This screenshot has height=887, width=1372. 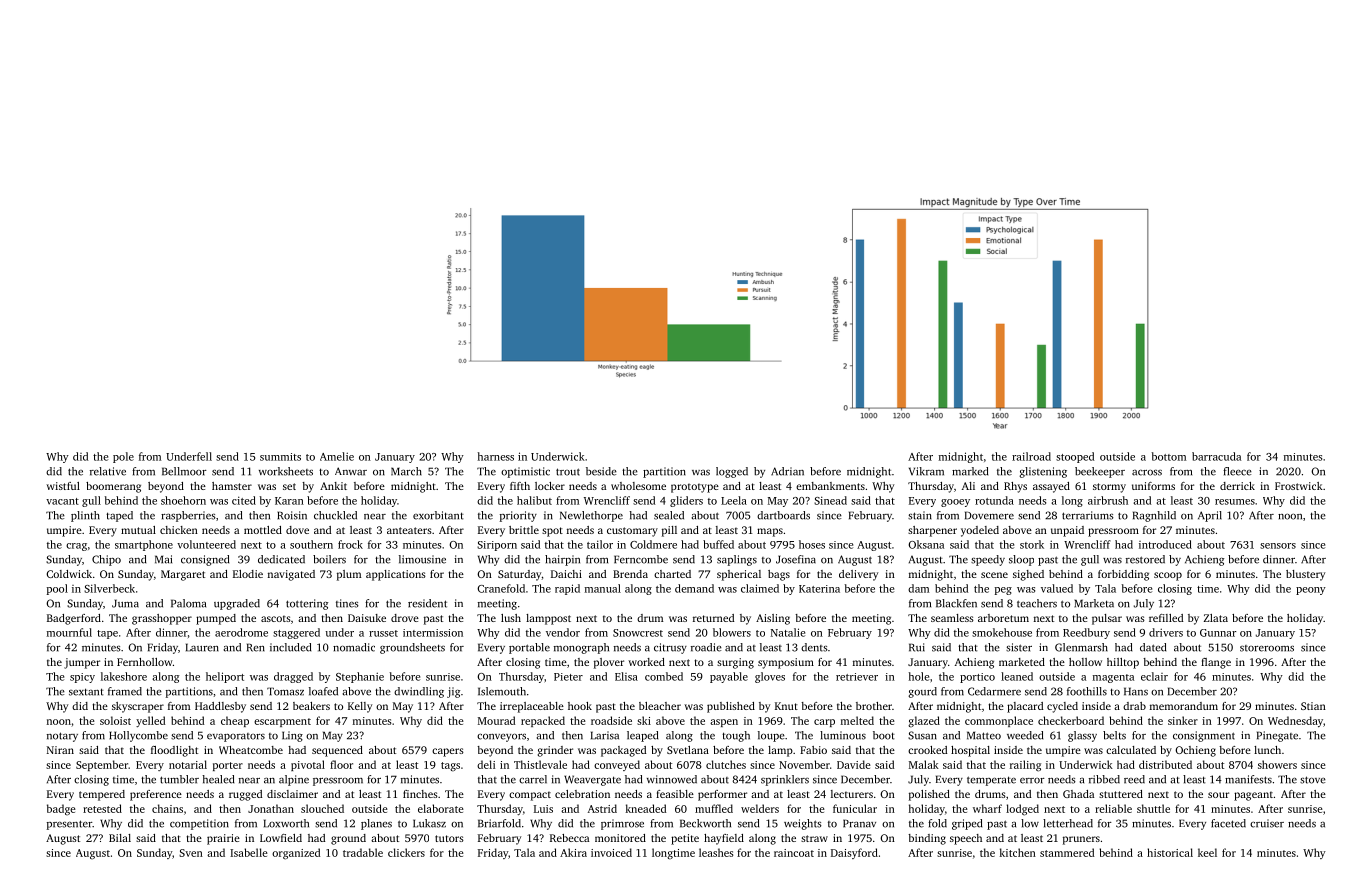 What do you see at coordinates (1207, 852) in the screenshot?
I see `keel` at bounding box center [1207, 852].
